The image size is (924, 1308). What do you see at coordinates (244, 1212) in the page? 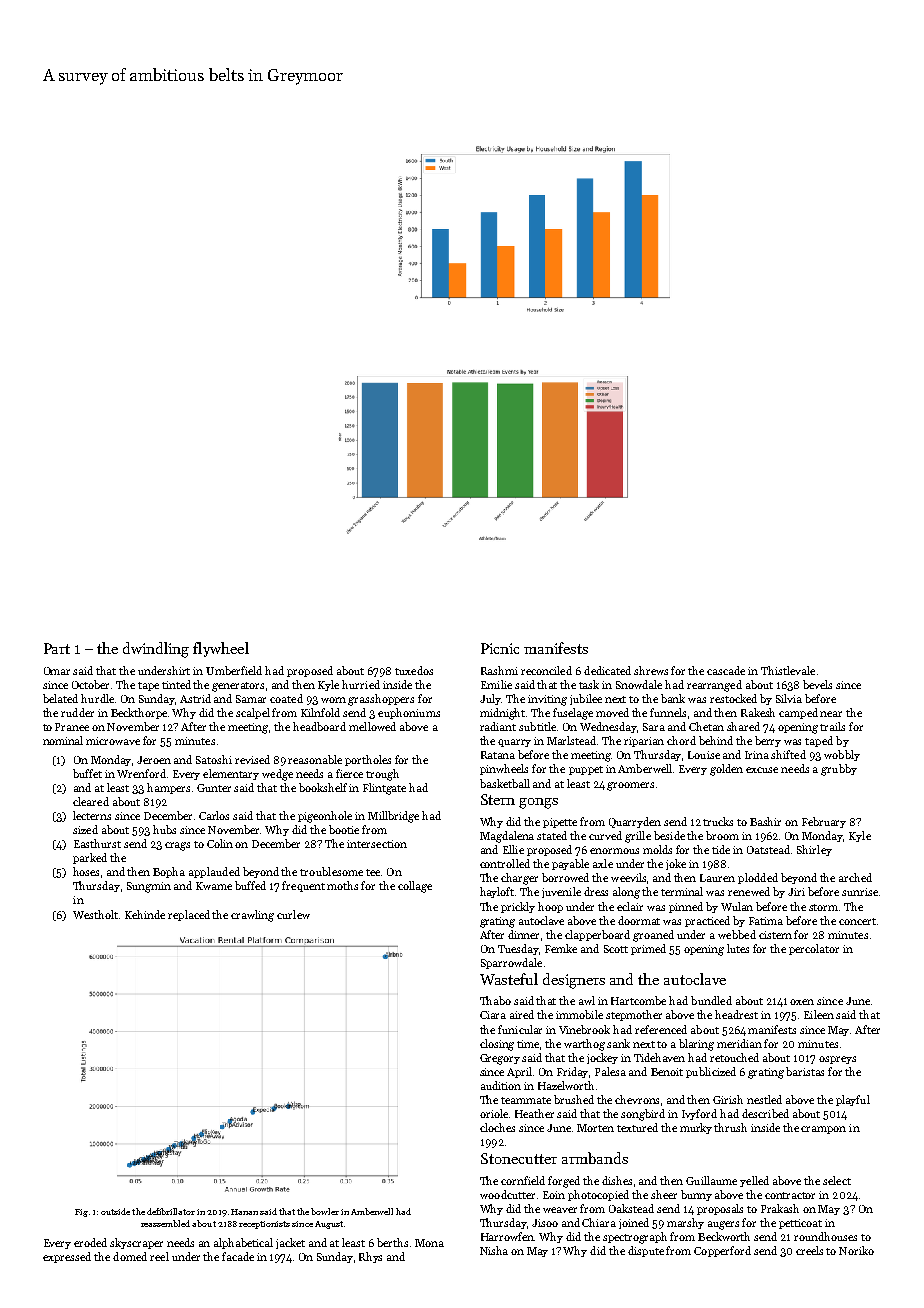
I see `Hanan` at bounding box center [244, 1212].
